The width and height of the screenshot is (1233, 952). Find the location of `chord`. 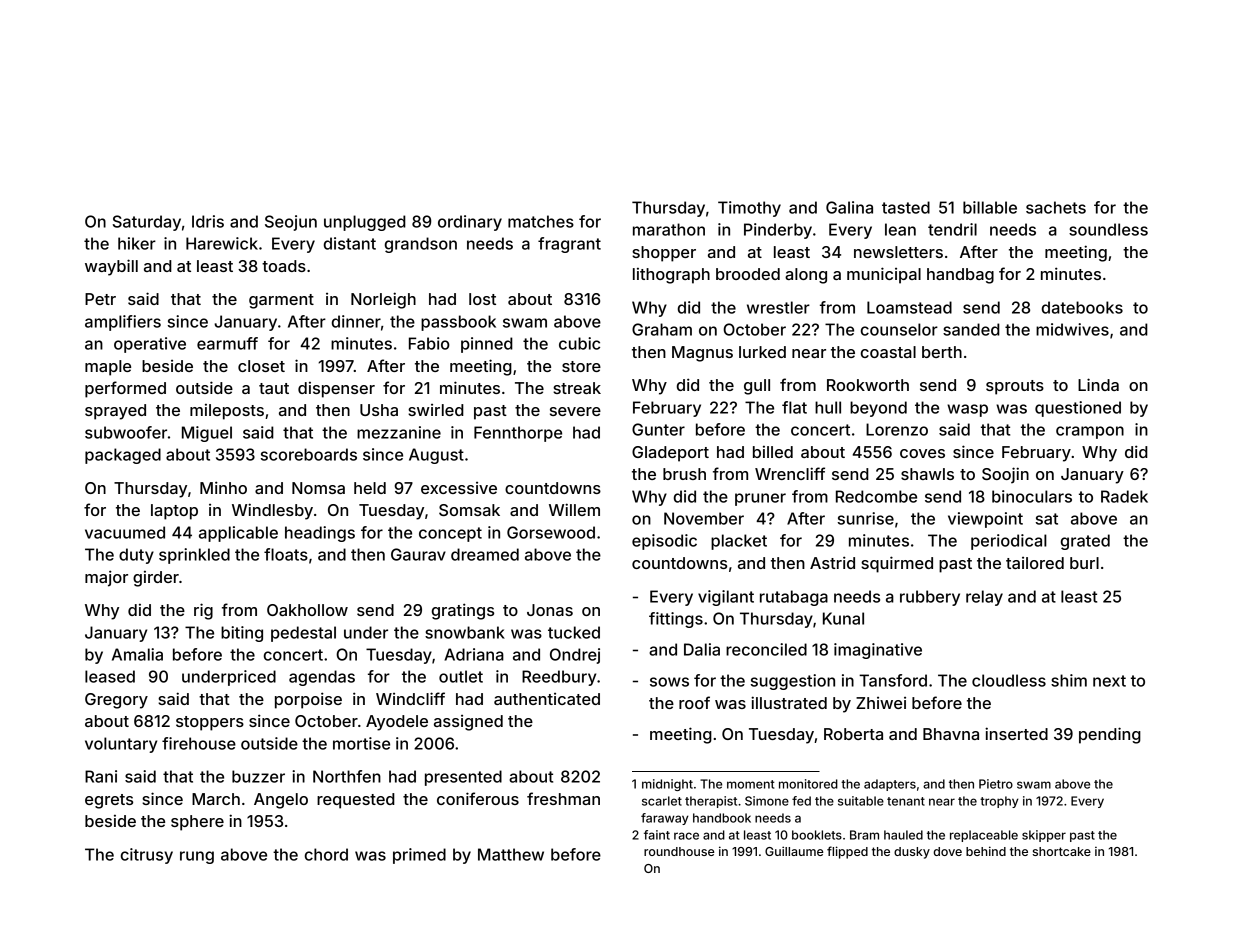

chord is located at coordinates (326, 854).
